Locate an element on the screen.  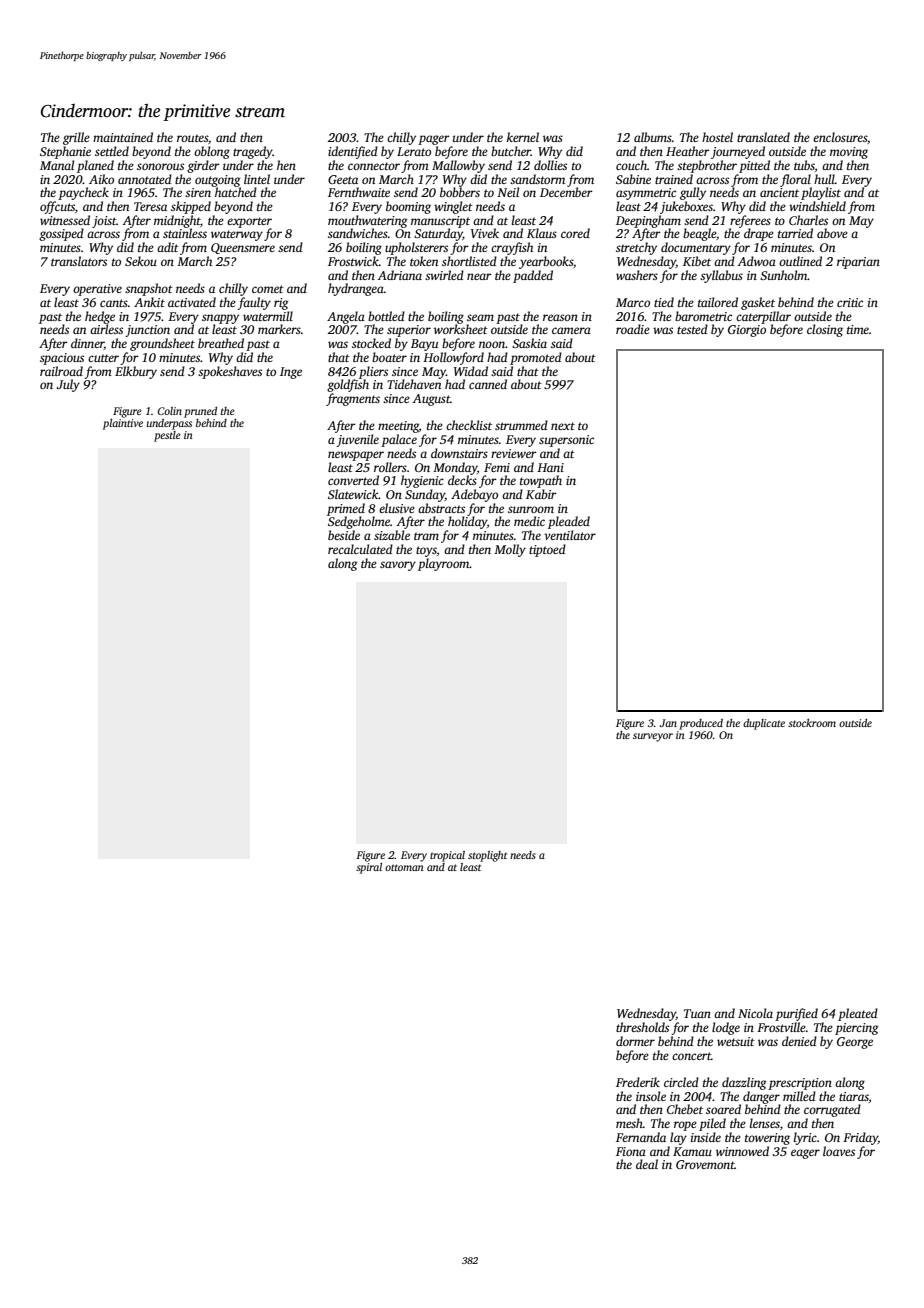
ottoman is located at coordinates (404, 867).
